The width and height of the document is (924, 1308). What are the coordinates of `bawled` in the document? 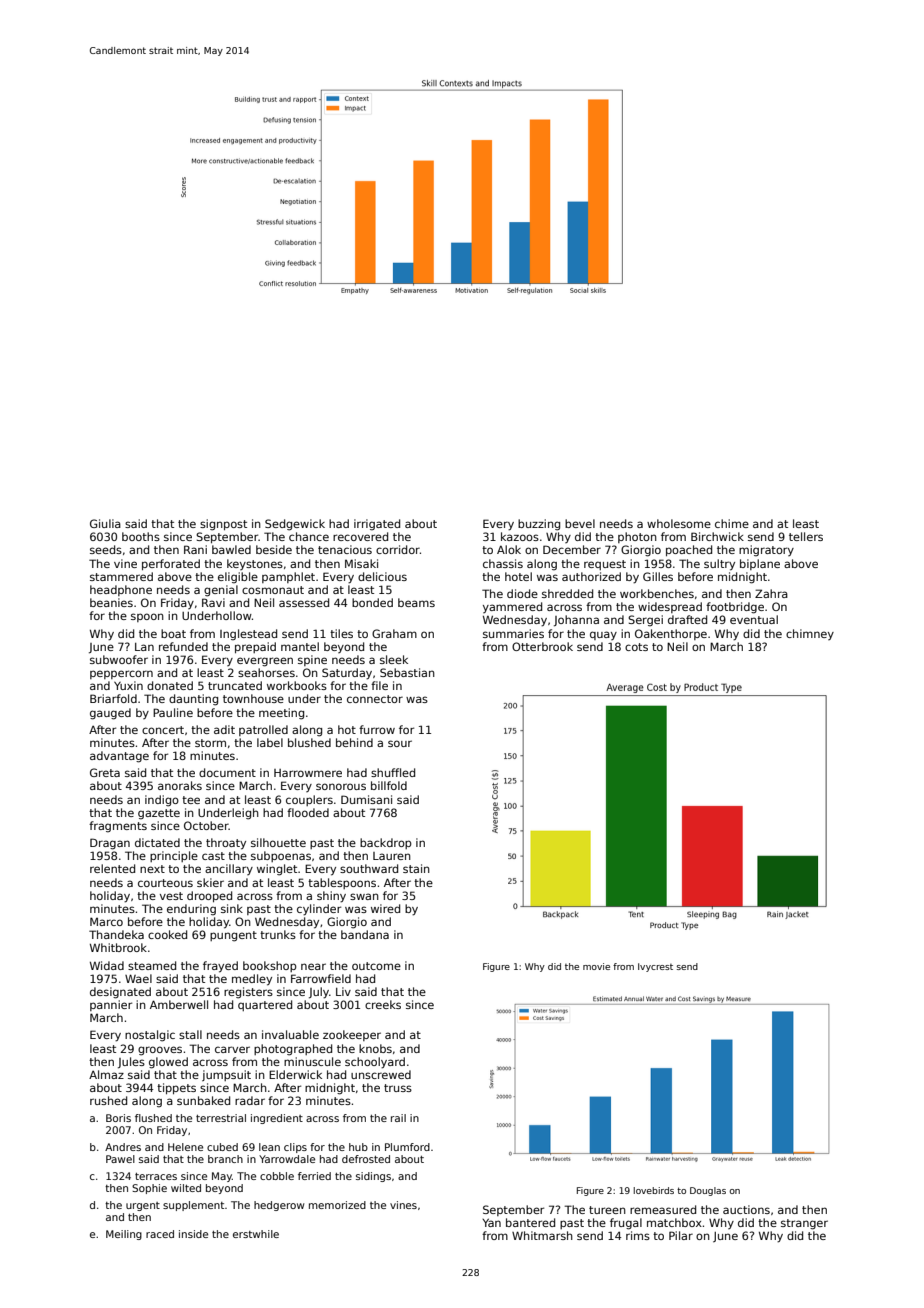 It's located at (231, 549).
